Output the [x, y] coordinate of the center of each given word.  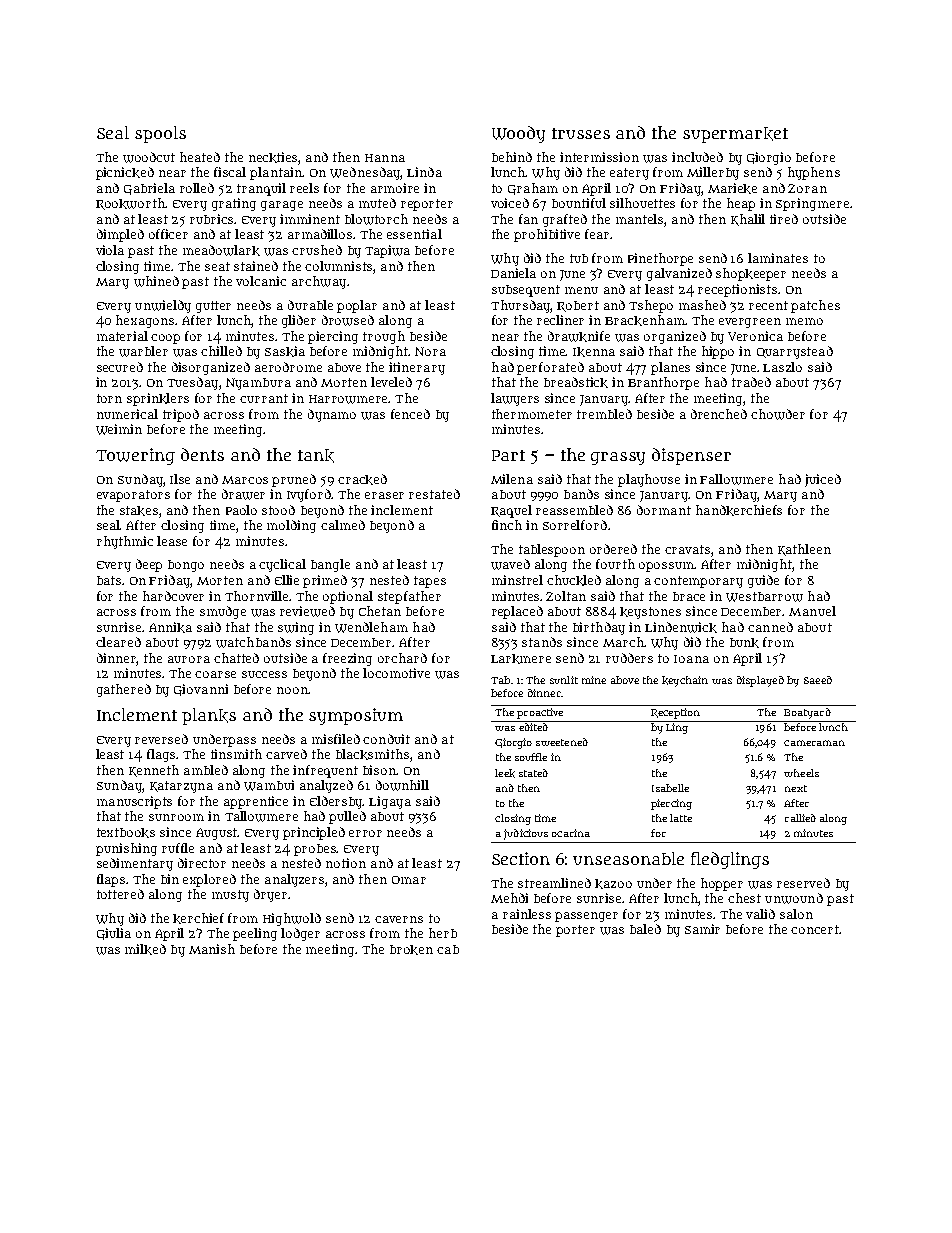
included [697, 157]
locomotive [396, 673]
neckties [274, 158]
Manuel [812, 611]
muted [377, 203]
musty [230, 896]
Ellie [287, 580]
